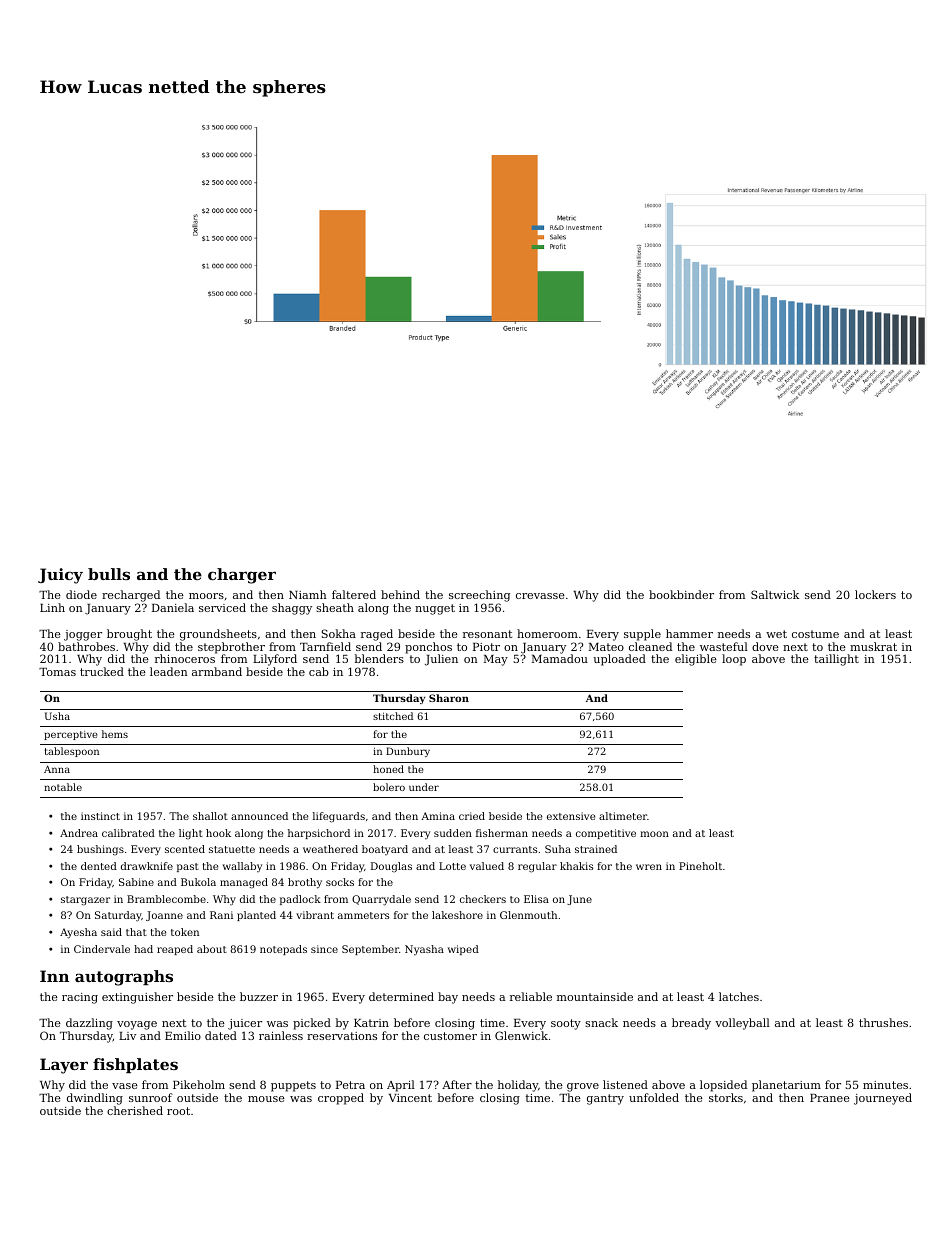 The image size is (952, 1233). Describe the element at coordinates (739, 996) in the screenshot. I see `latches` at that location.
